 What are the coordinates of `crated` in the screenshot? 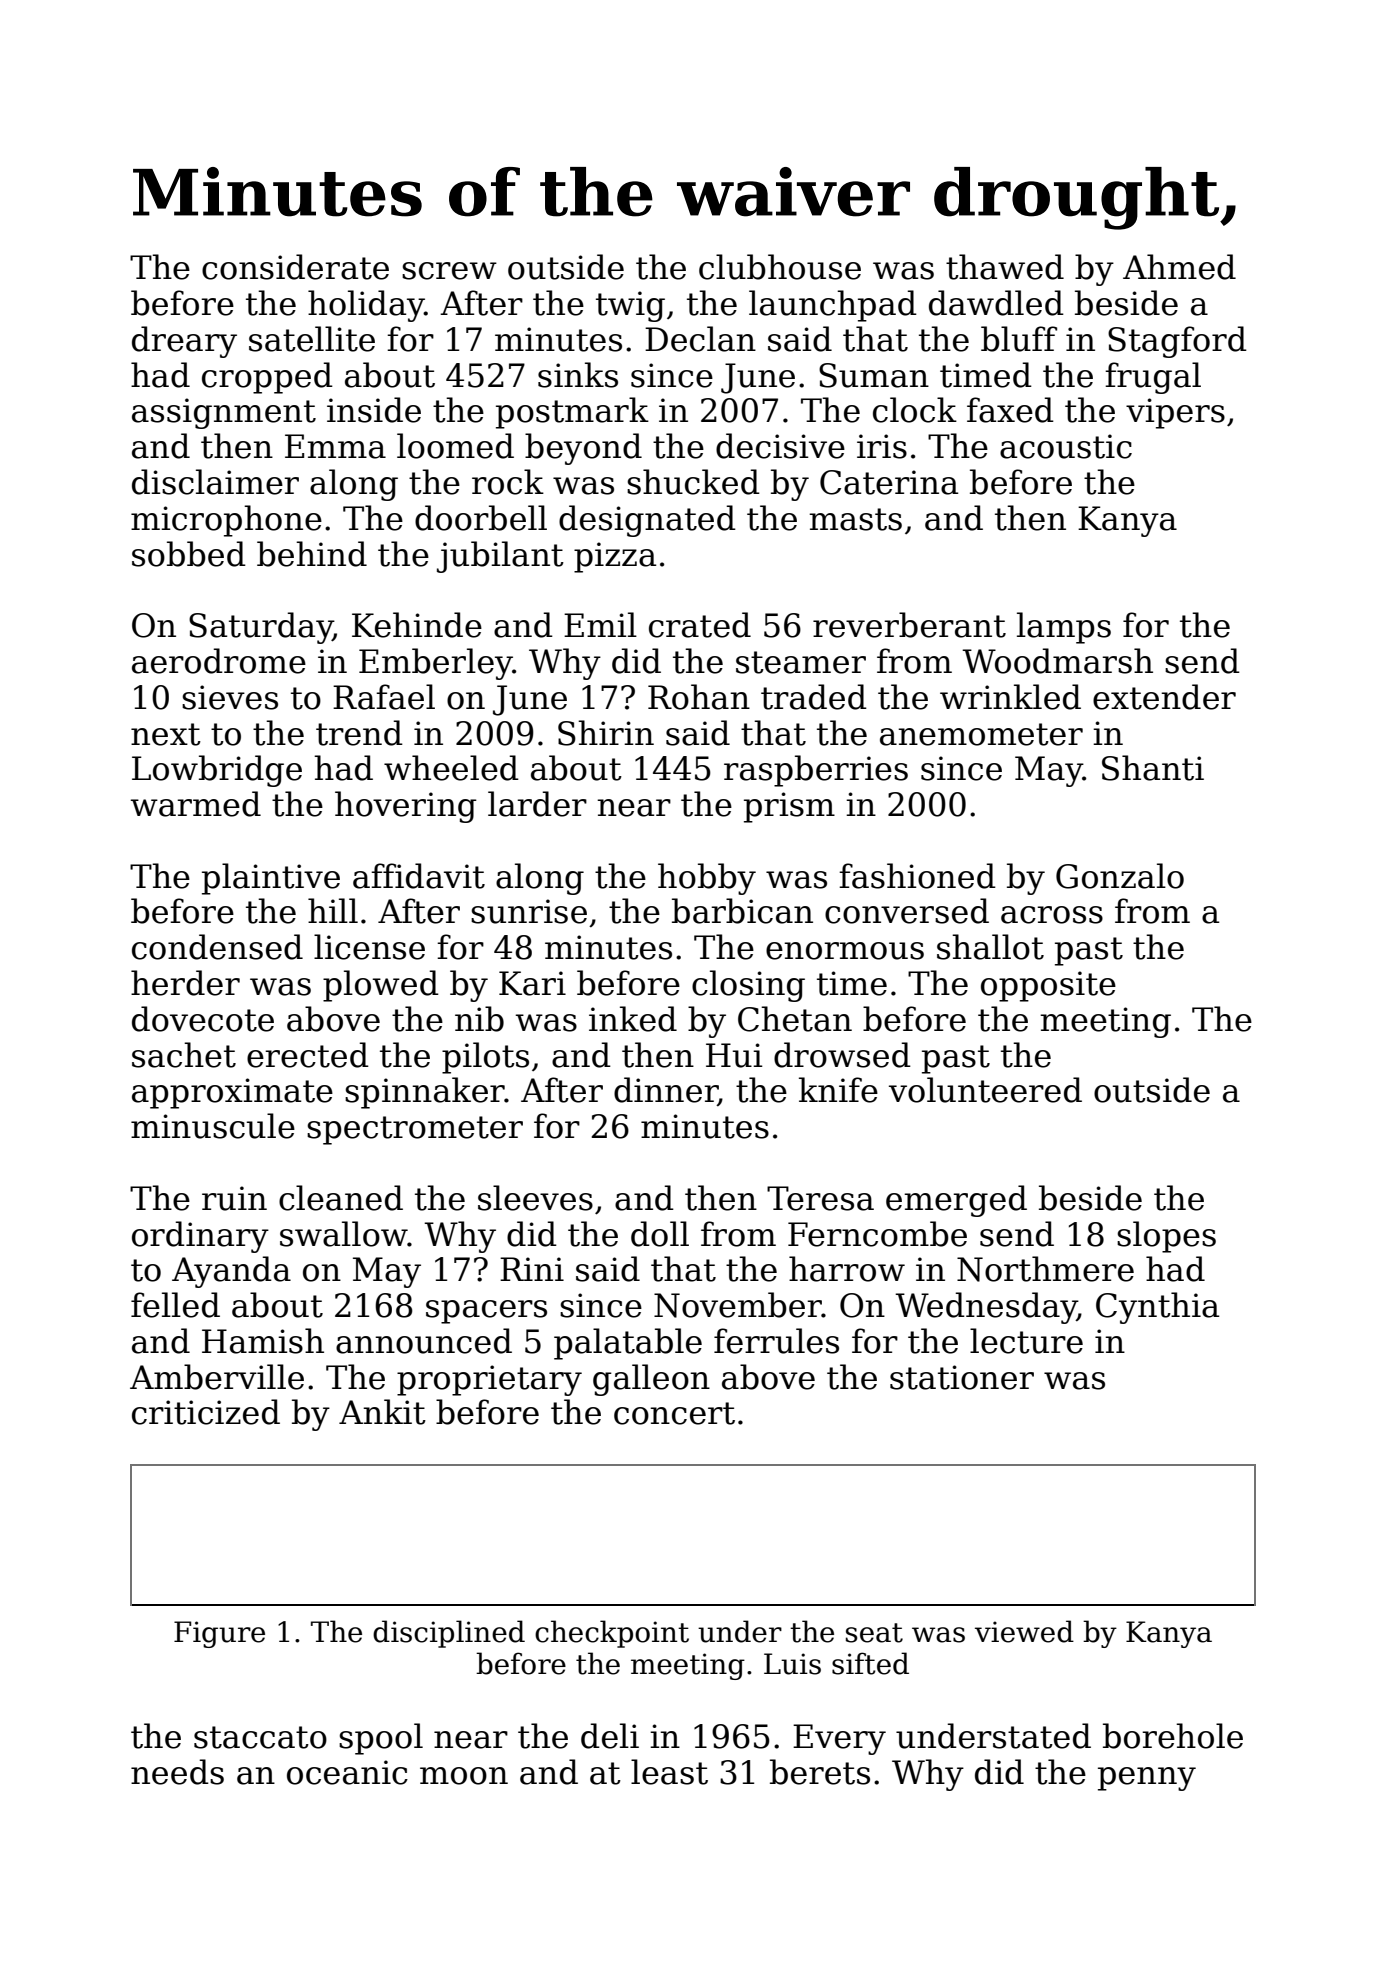 It's located at (700, 625).
